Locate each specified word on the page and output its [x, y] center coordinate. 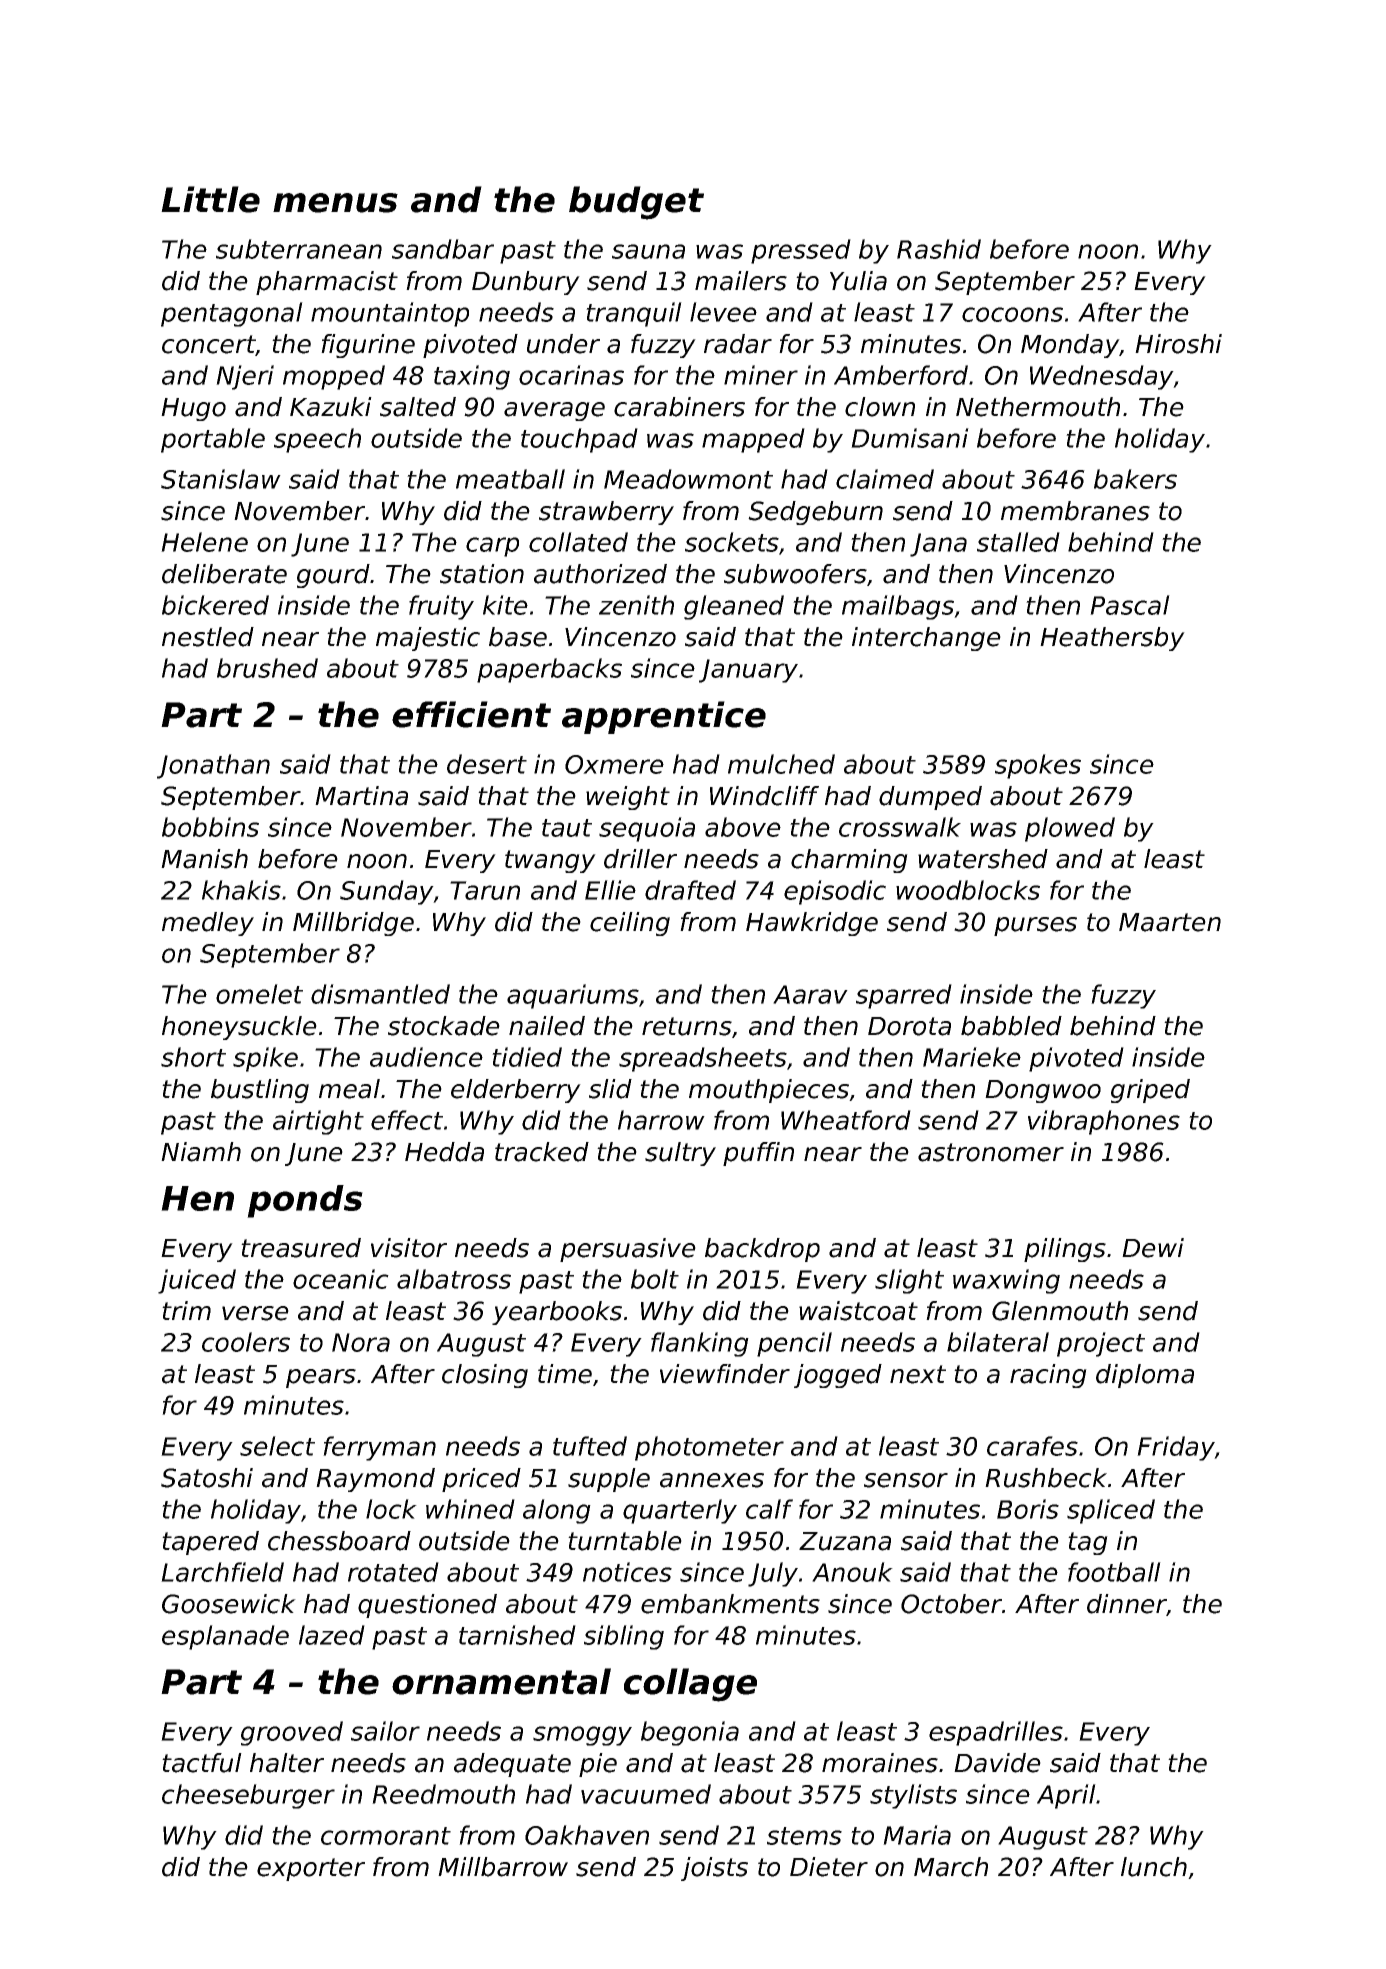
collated [578, 542]
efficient [471, 714]
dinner [1127, 1605]
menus [335, 203]
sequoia [647, 829]
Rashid [939, 249]
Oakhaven [587, 1835]
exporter [311, 1869]
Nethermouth [1038, 407]
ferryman [379, 1448]
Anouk [852, 1572]
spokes [1038, 766]
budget [636, 203]
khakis [241, 890]
